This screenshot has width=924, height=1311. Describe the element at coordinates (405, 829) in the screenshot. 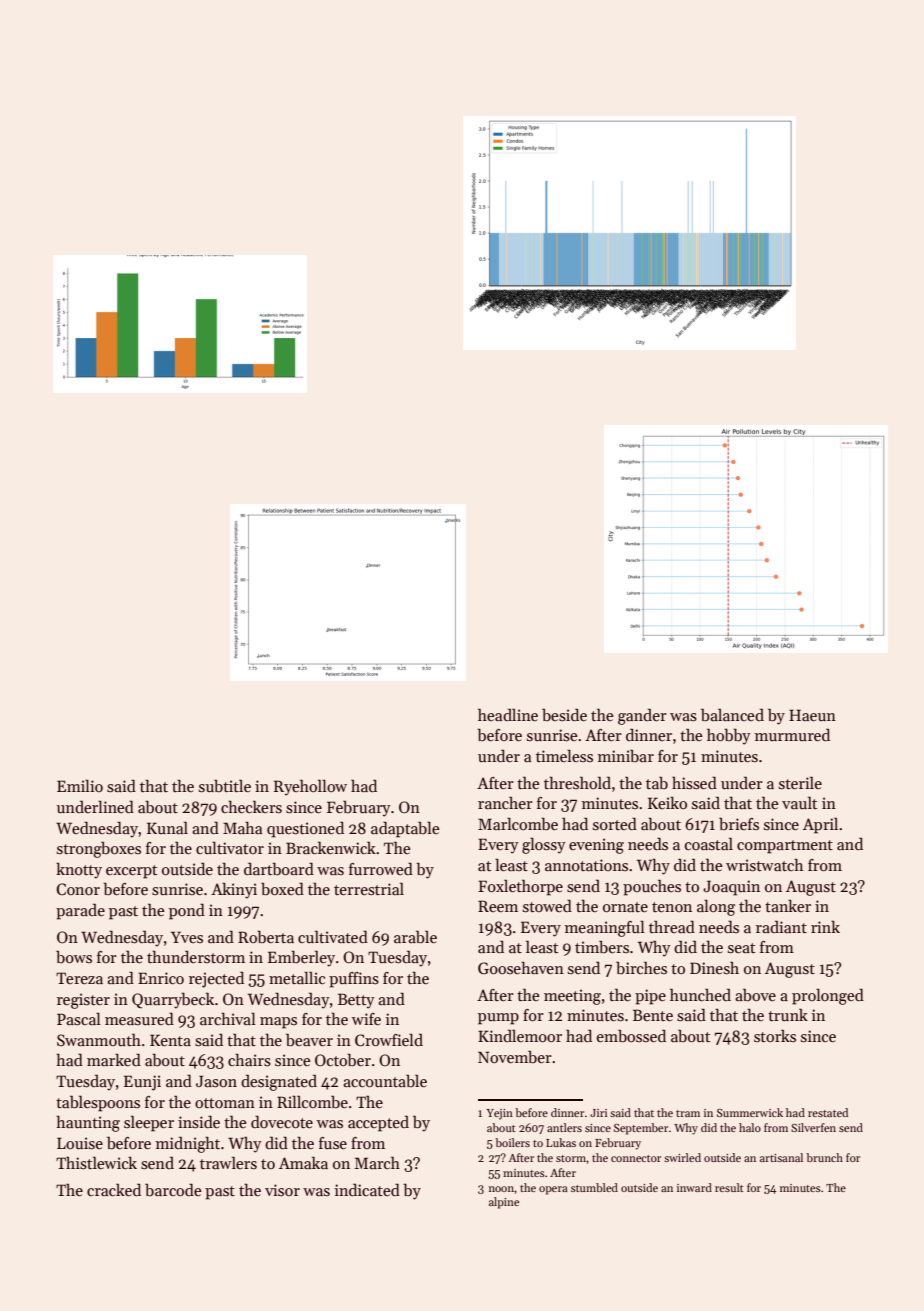

I see `adaptable` at that location.
